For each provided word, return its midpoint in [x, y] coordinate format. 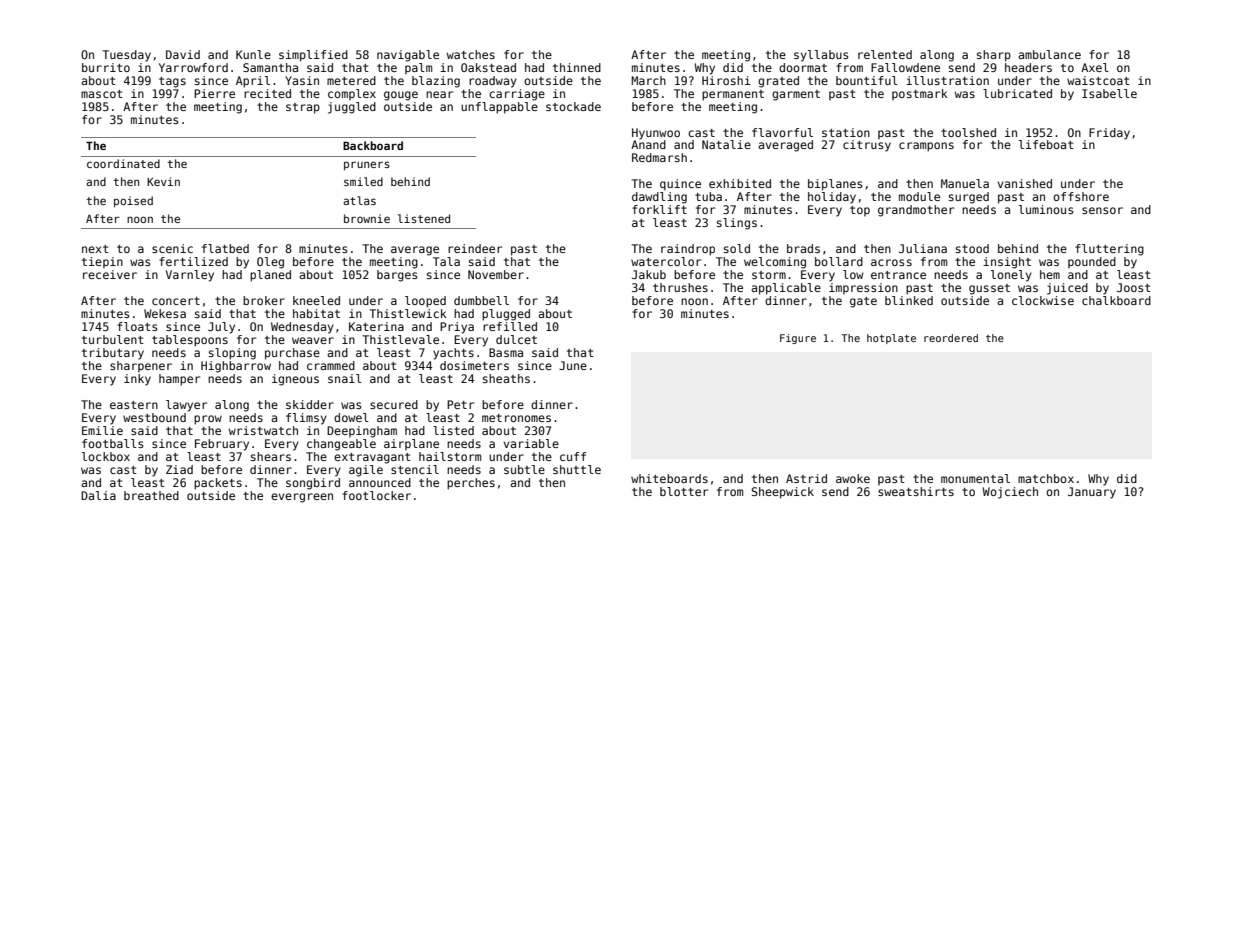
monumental [975, 478]
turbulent [113, 339]
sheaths [506, 378]
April [253, 82]
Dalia [98, 495]
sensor [1102, 210]
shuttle [577, 469]
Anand [648, 144]
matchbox [1046, 478]
